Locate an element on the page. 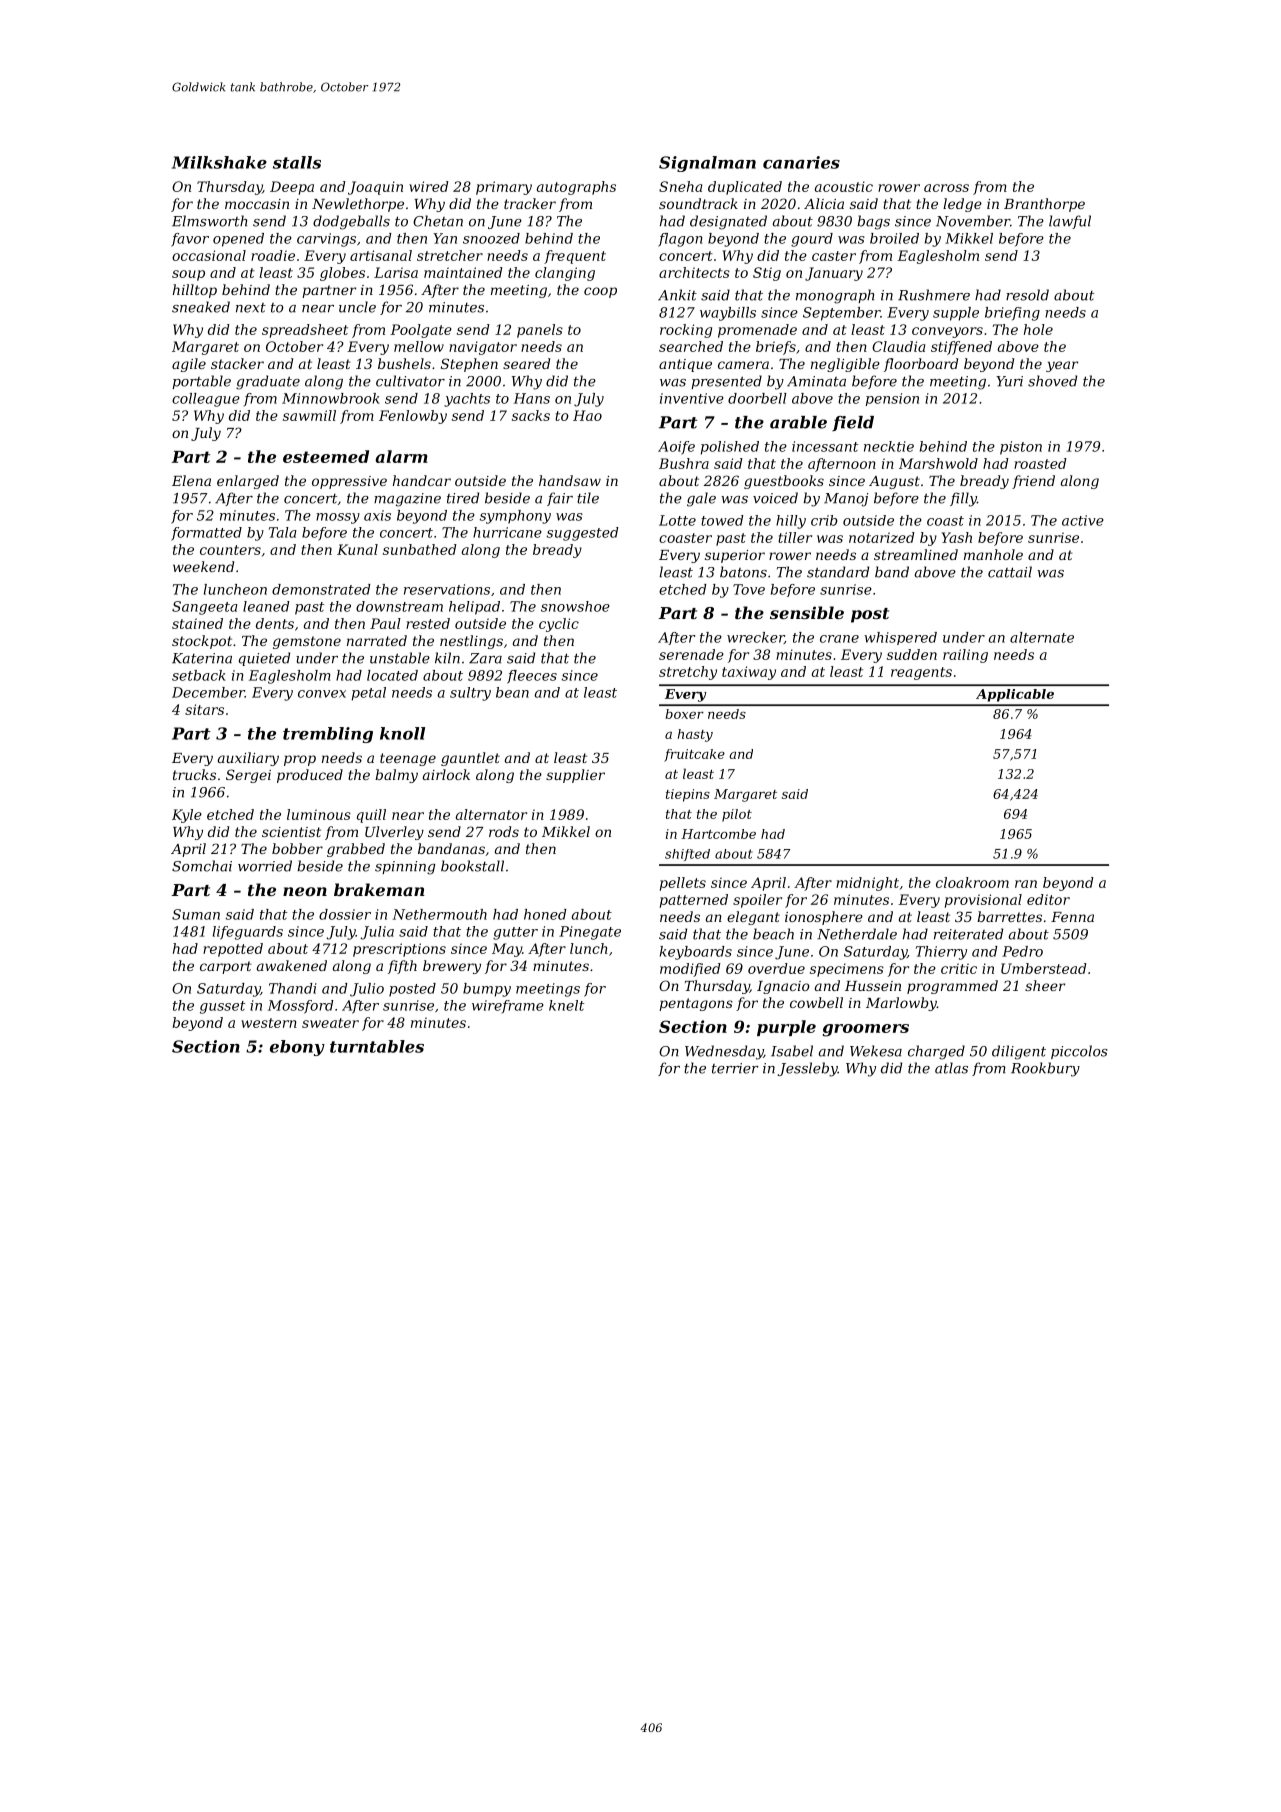 The width and height of the document is (1281, 1812). Suman is located at coordinates (196, 914).
